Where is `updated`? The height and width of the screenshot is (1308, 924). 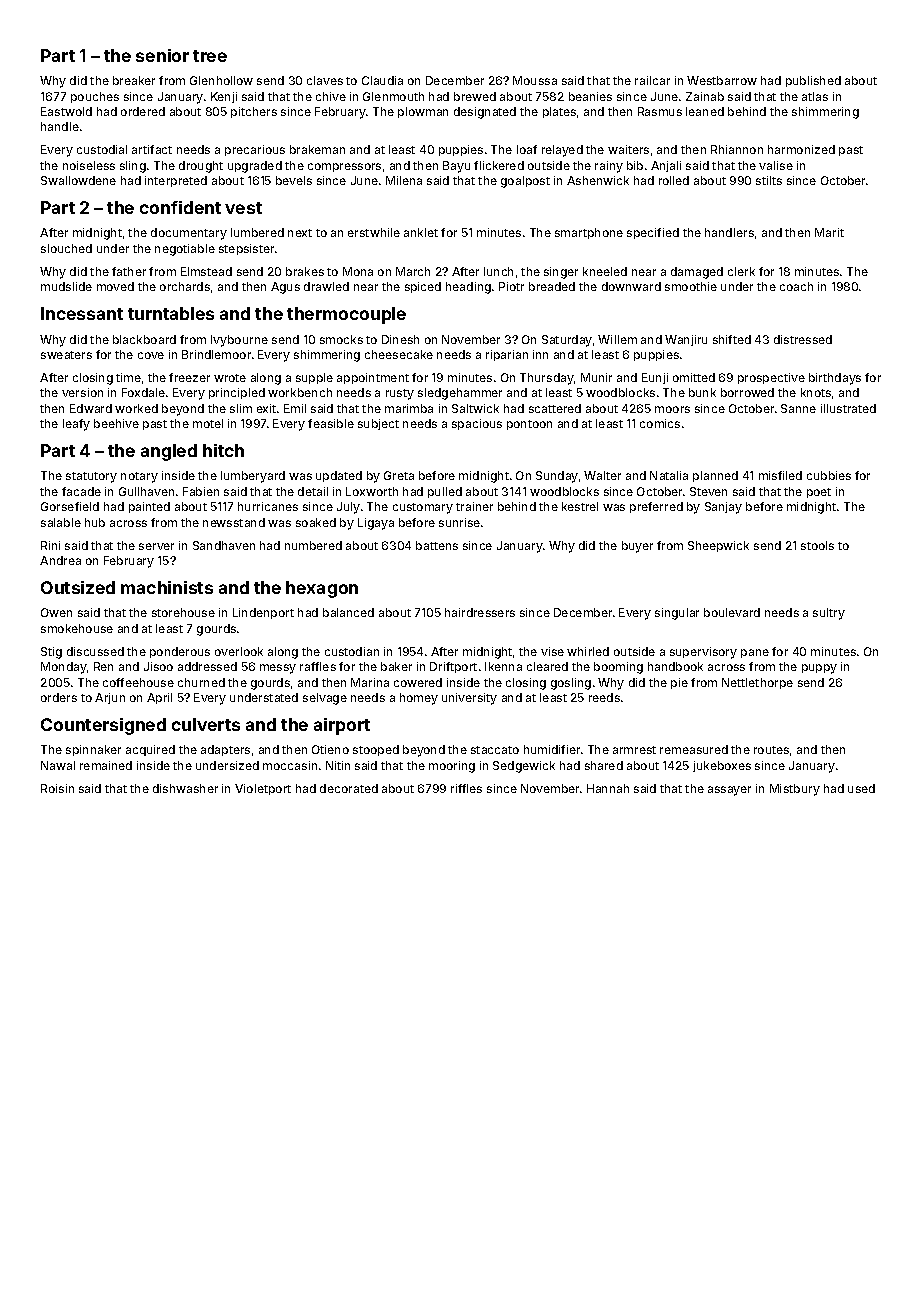
updated is located at coordinates (339, 476).
